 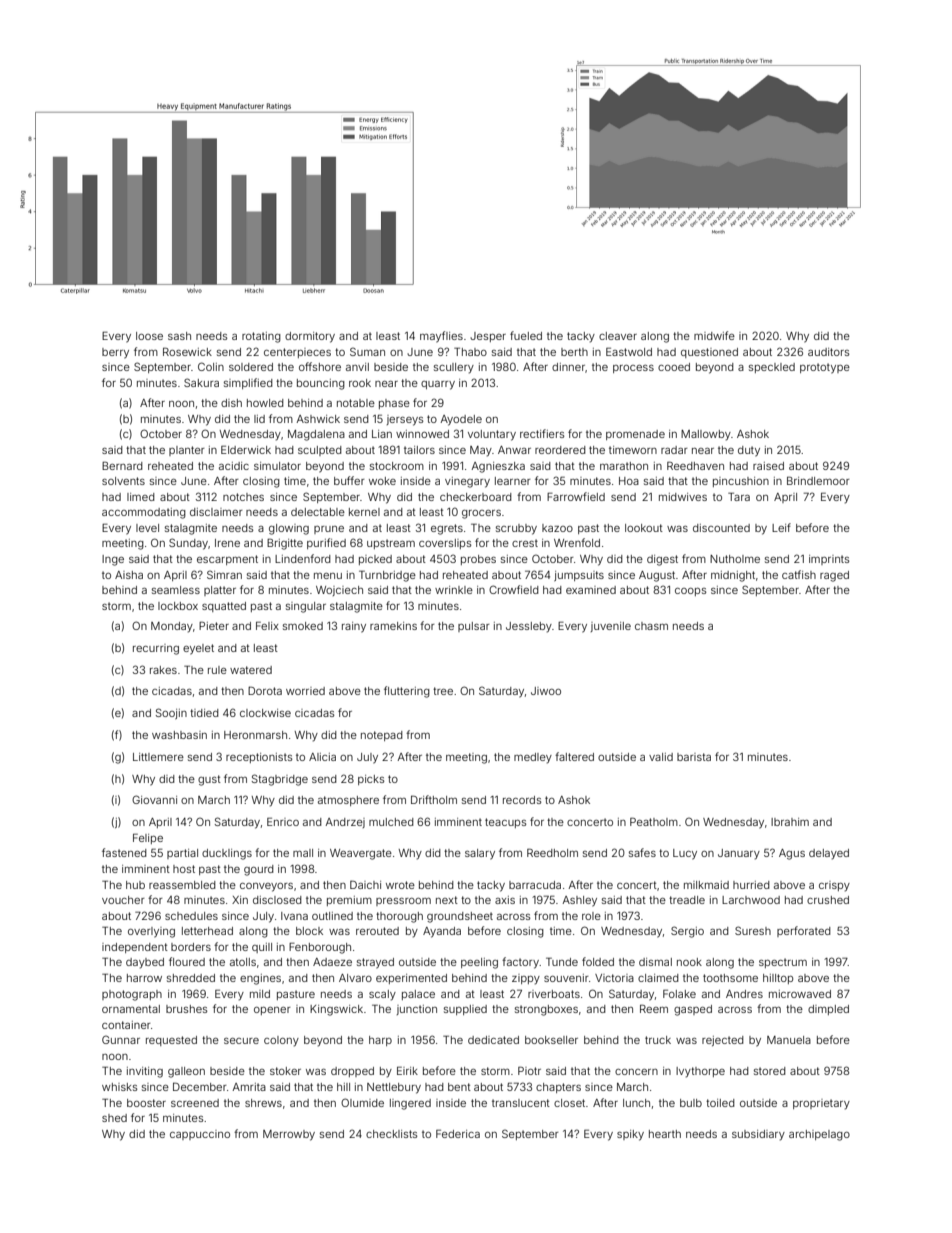 I want to click on Jiwoo, so click(x=546, y=691).
